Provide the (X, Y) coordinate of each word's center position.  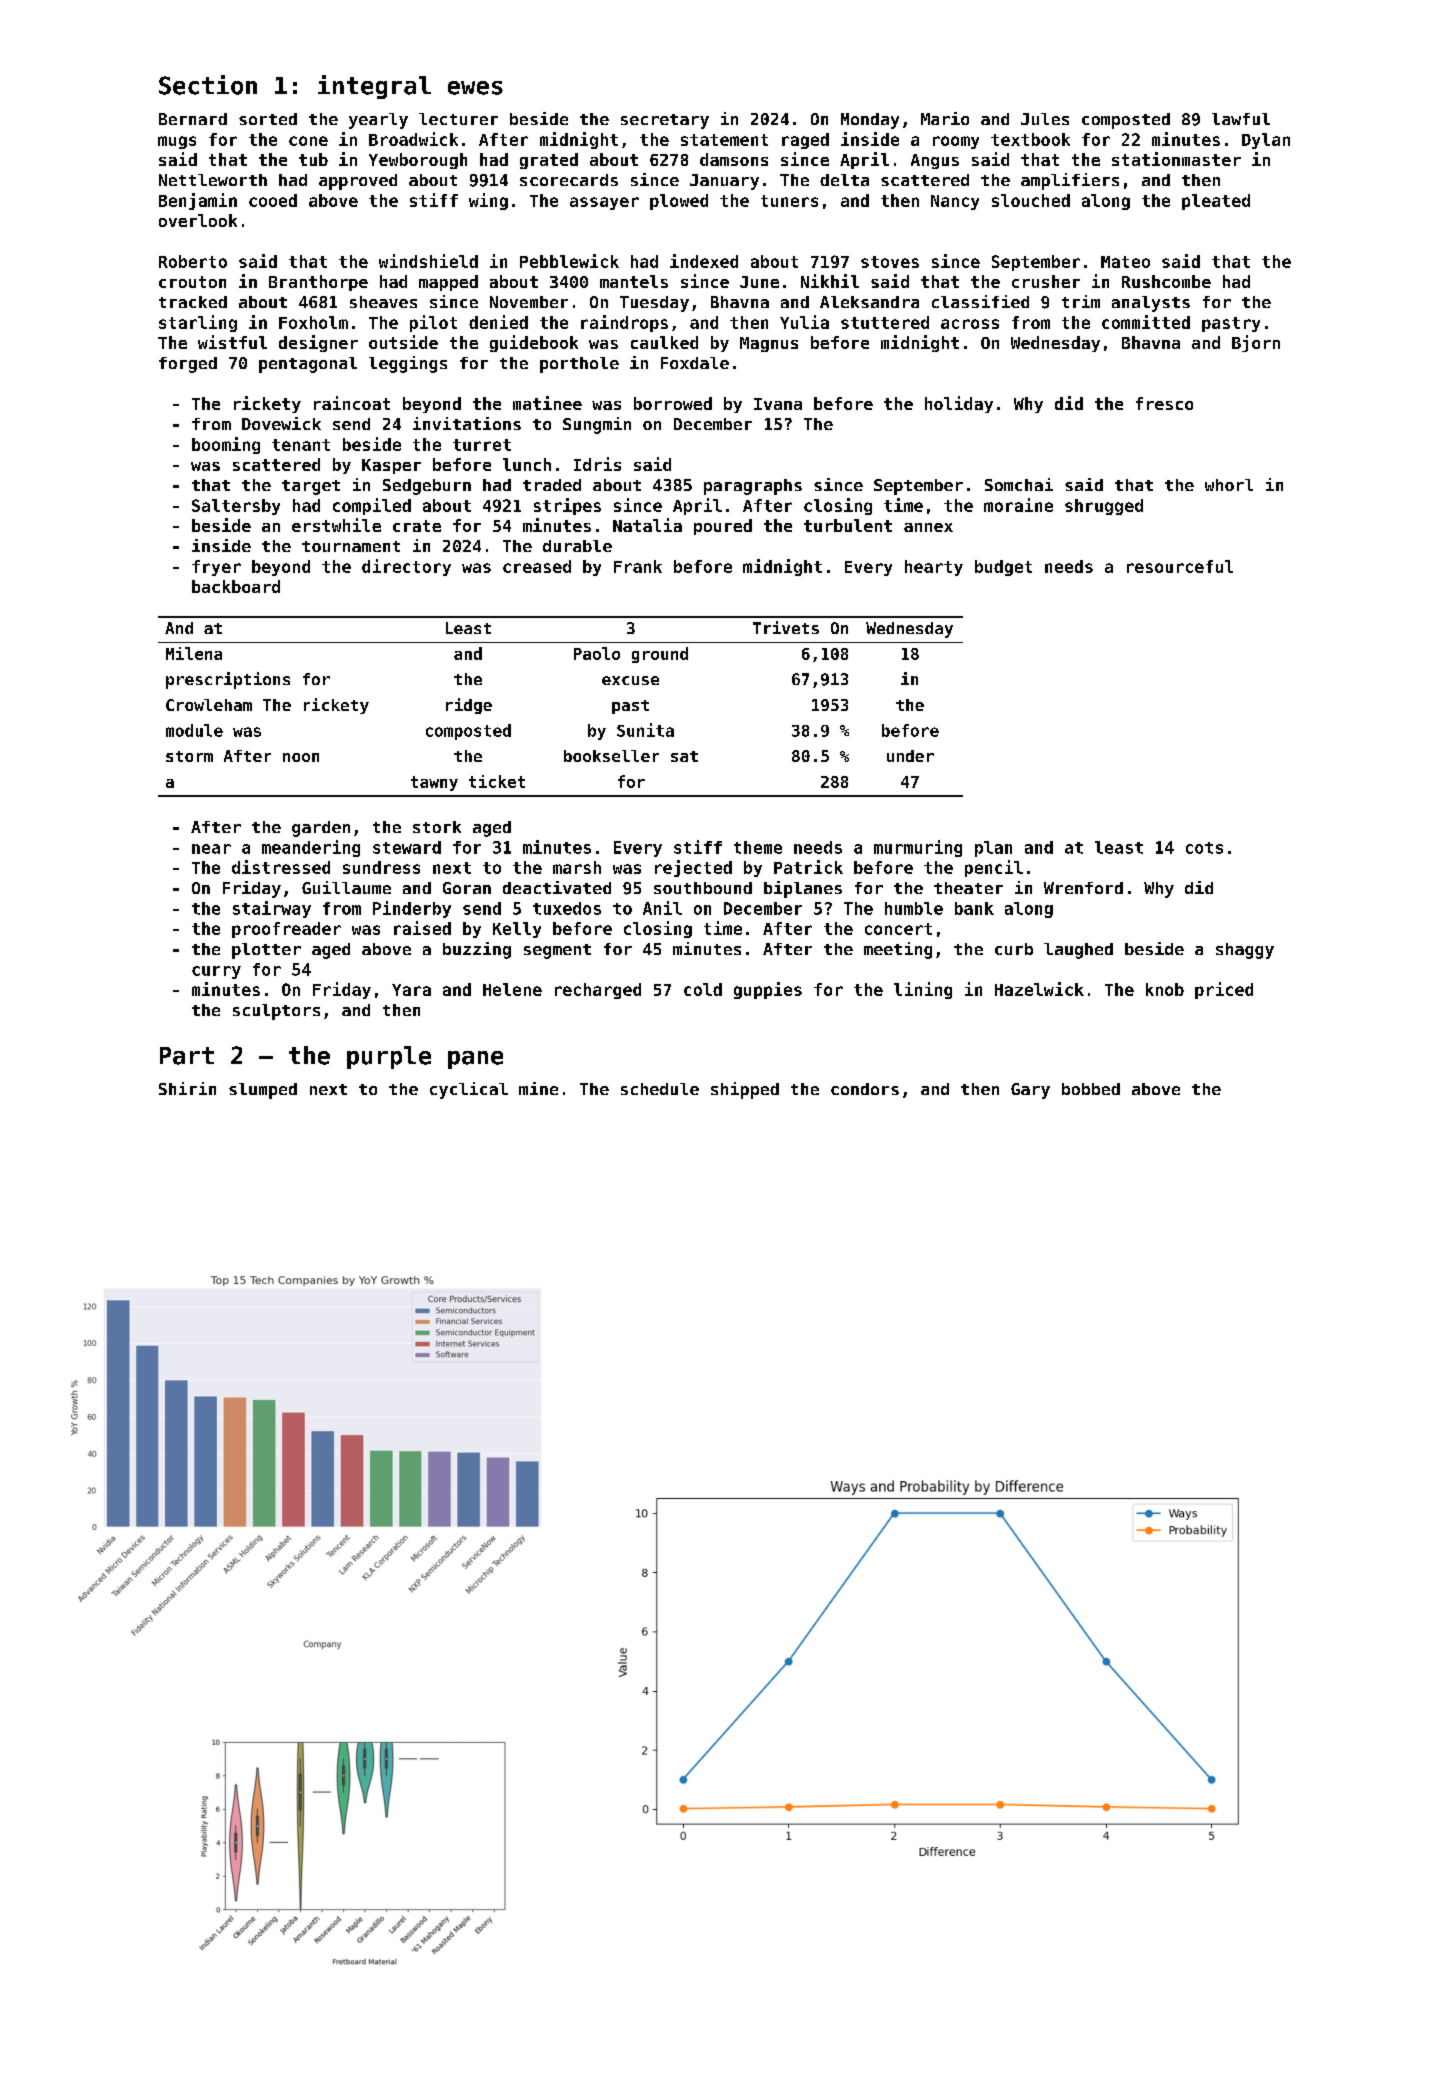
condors (865, 1089)
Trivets (786, 627)
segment (557, 951)
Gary (1030, 1091)
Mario (945, 118)
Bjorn (1256, 343)
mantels (634, 281)
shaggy (1245, 951)
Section (208, 85)
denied (498, 322)
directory (406, 567)
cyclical (469, 1090)
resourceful (1180, 566)
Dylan (1266, 141)
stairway (272, 909)
